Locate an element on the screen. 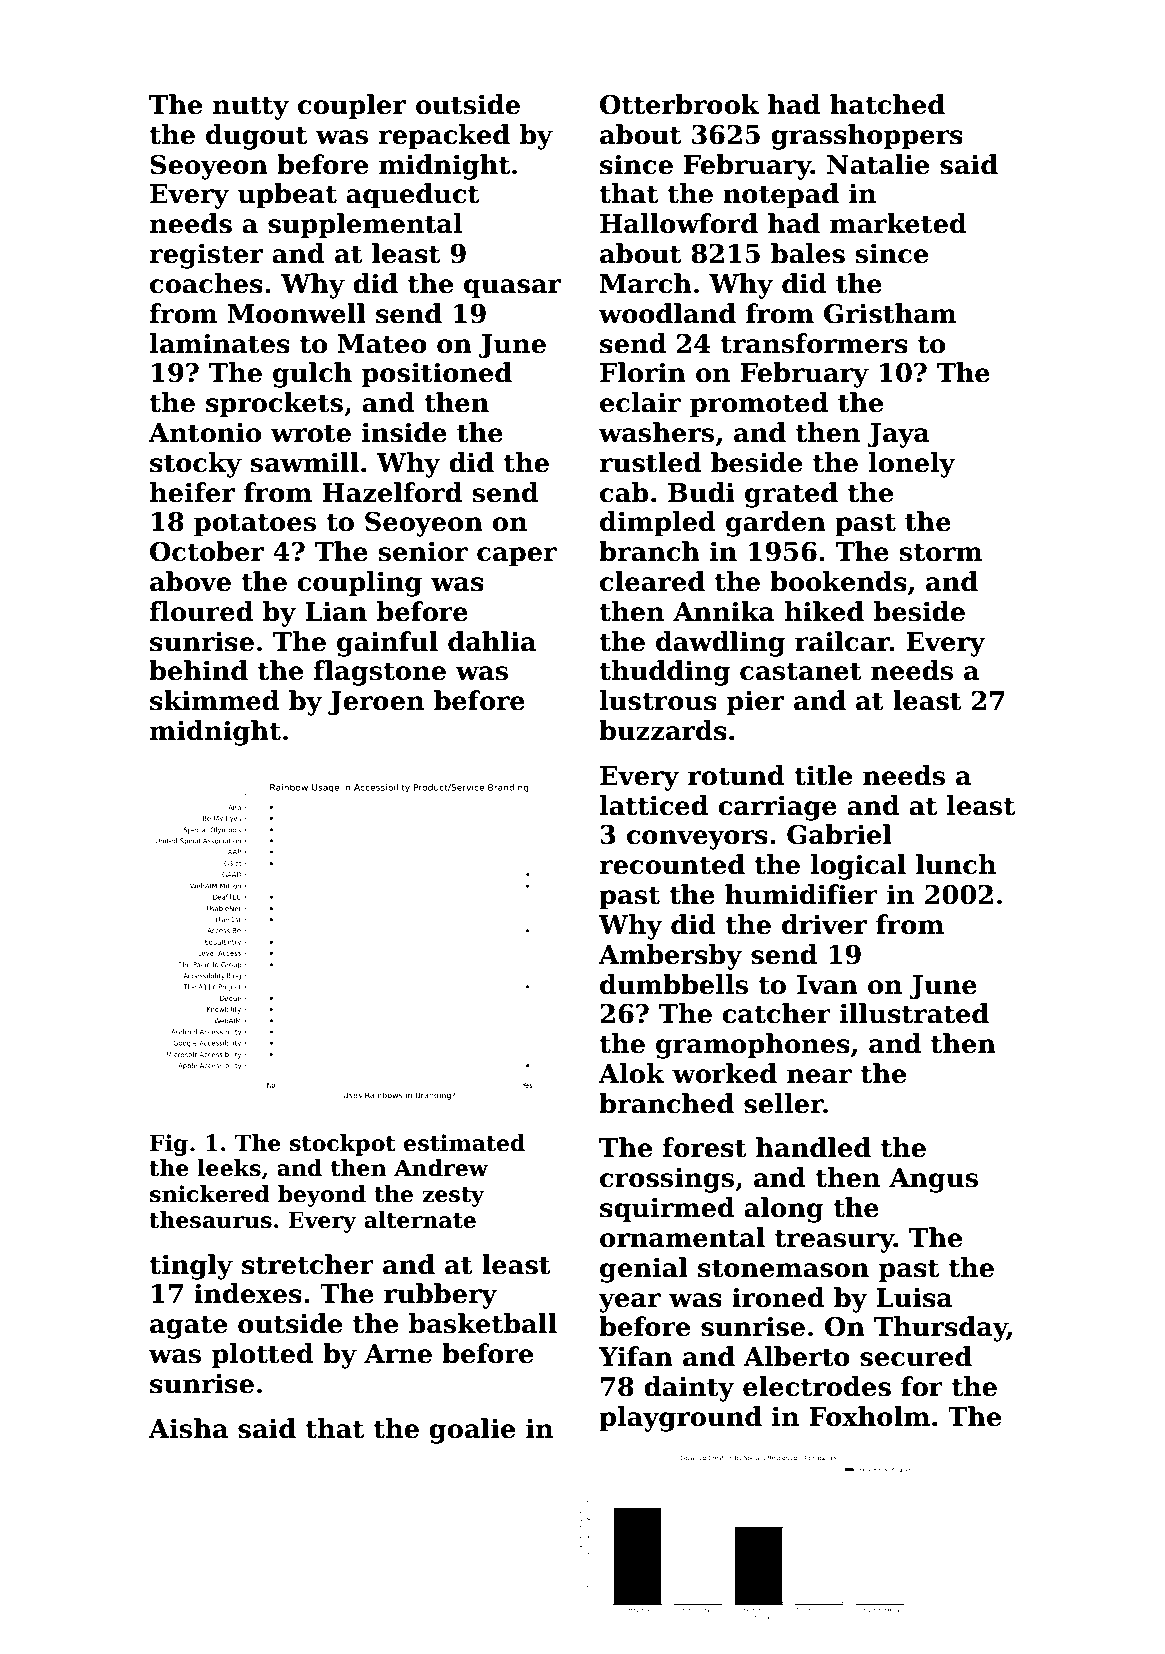  Aisha is located at coordinates (188, 1428).
